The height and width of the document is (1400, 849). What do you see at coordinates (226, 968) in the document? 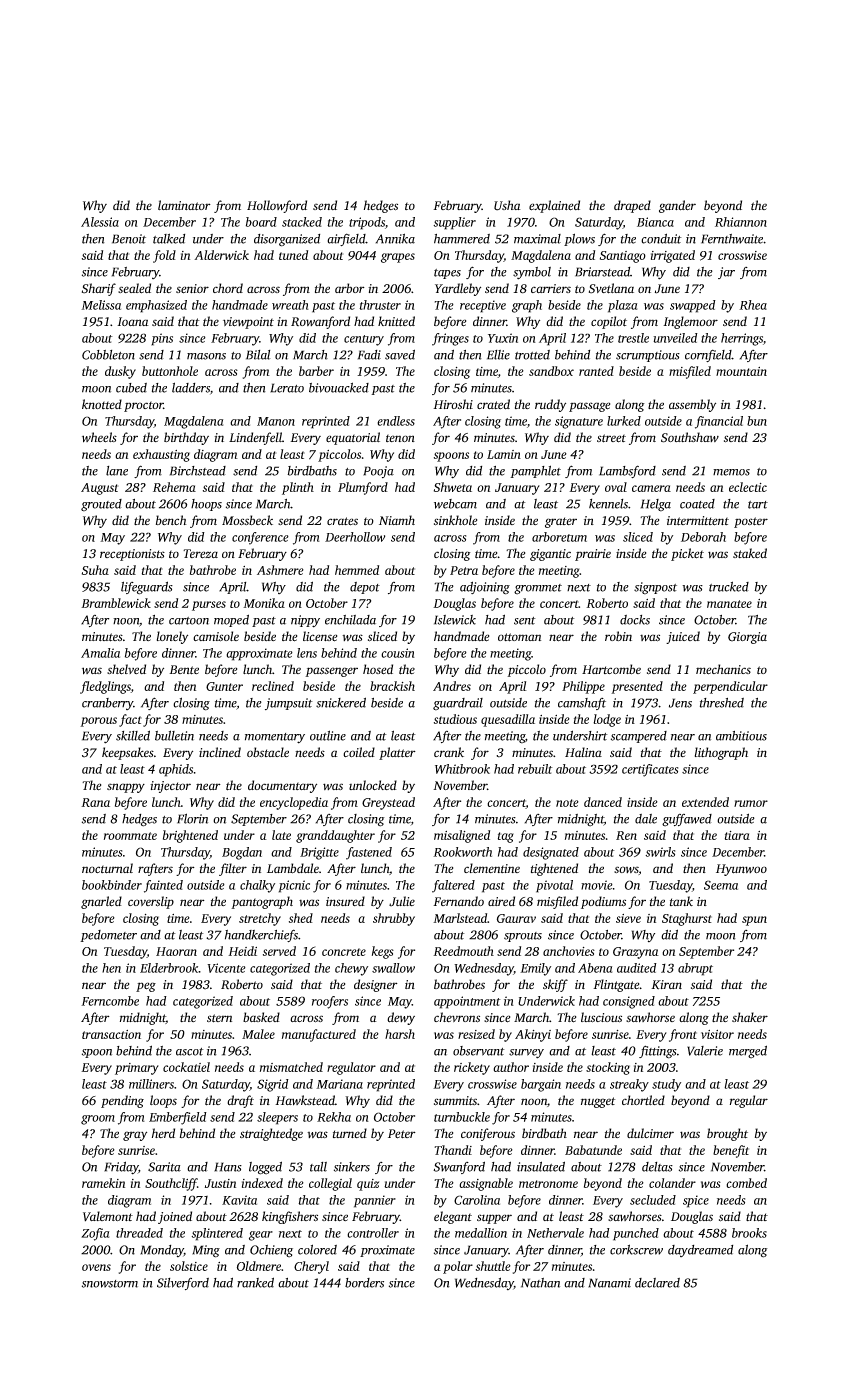
I see `Vicente` at bounding box center [226, 968].
